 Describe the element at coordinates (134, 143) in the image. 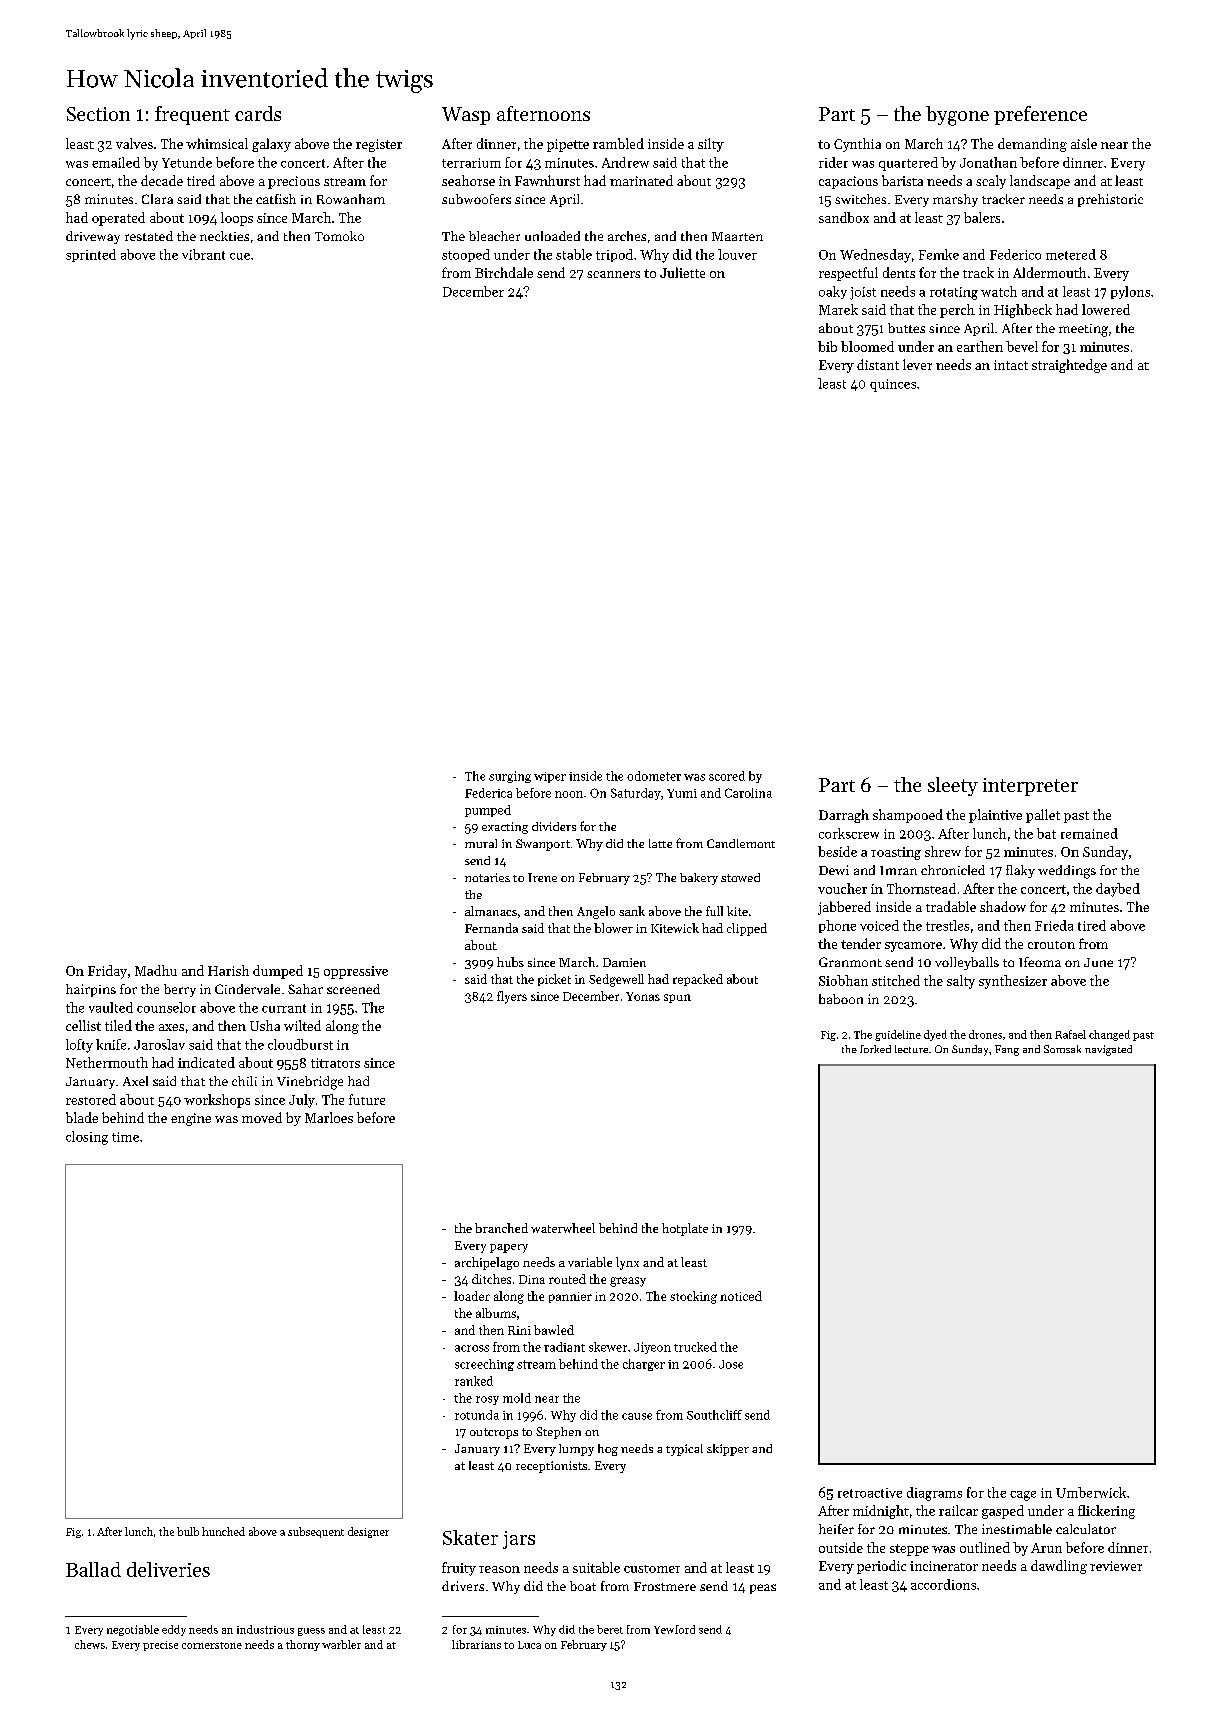

I see `valves` at that location.
